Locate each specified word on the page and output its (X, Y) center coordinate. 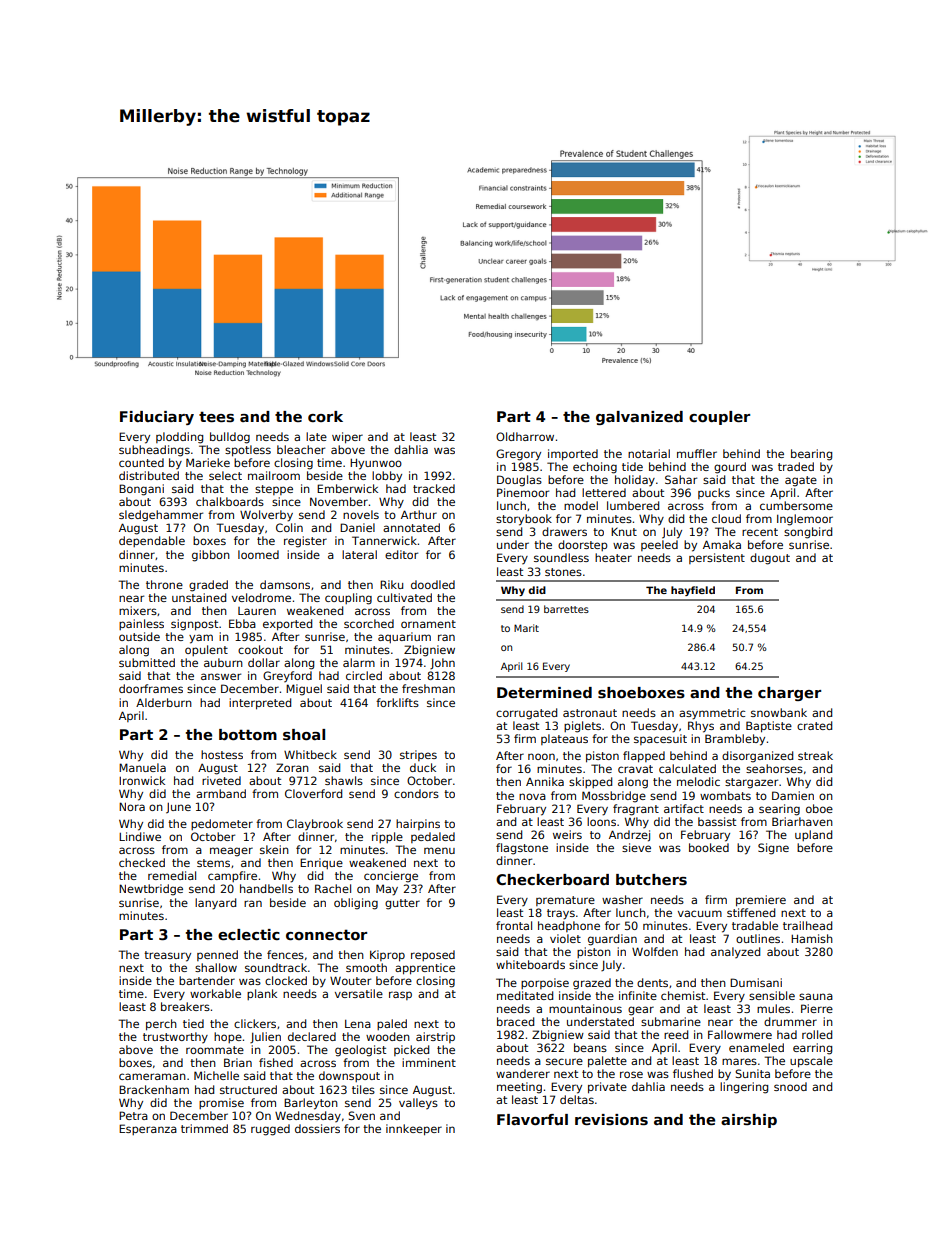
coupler (719, 418)
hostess (222, 754)
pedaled (433, 837)
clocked (286, 980)
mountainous (585, 1008)
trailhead (807, 925)
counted (141, 462)
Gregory (518, 455)
